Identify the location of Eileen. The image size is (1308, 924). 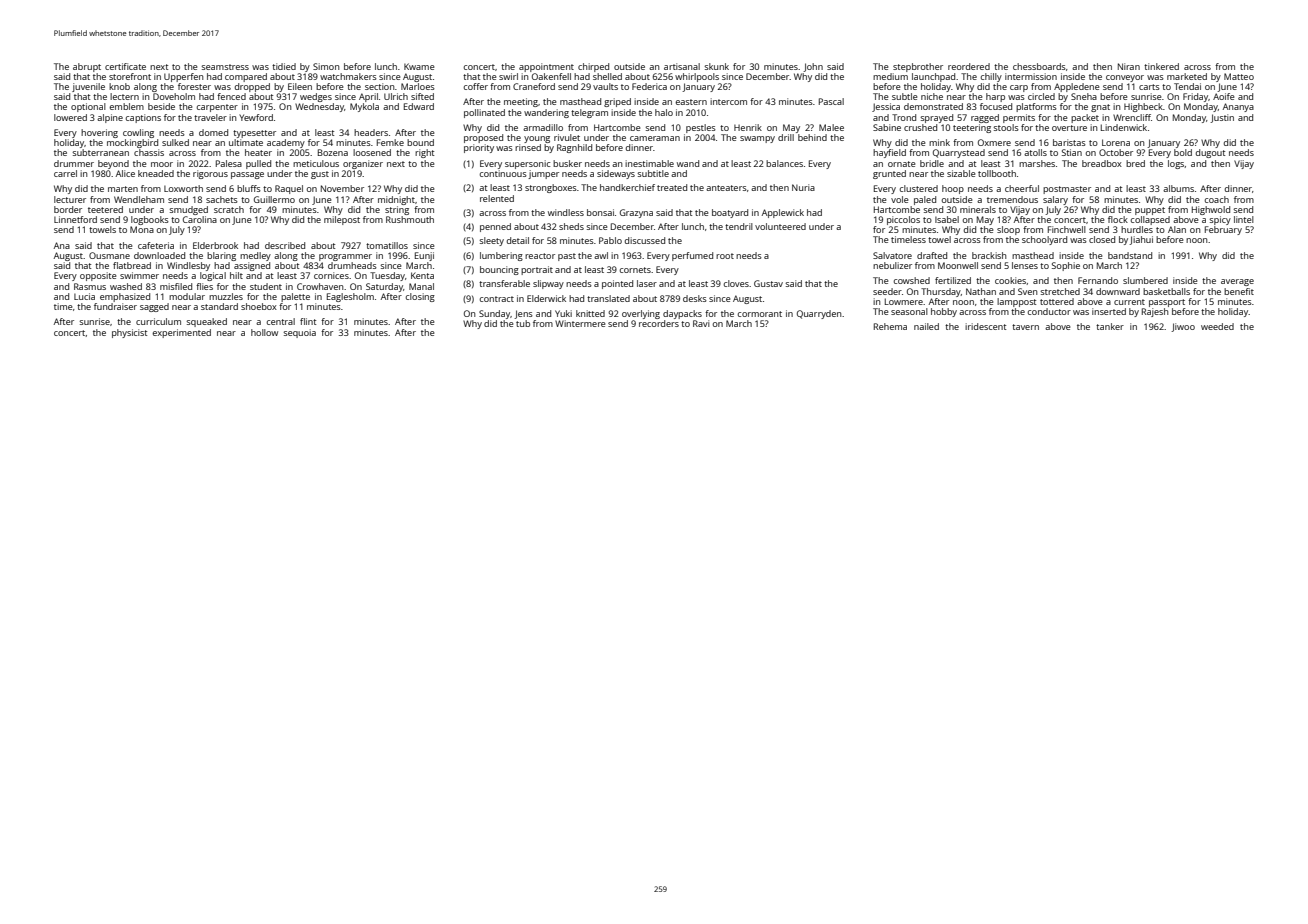
(300, 86).
